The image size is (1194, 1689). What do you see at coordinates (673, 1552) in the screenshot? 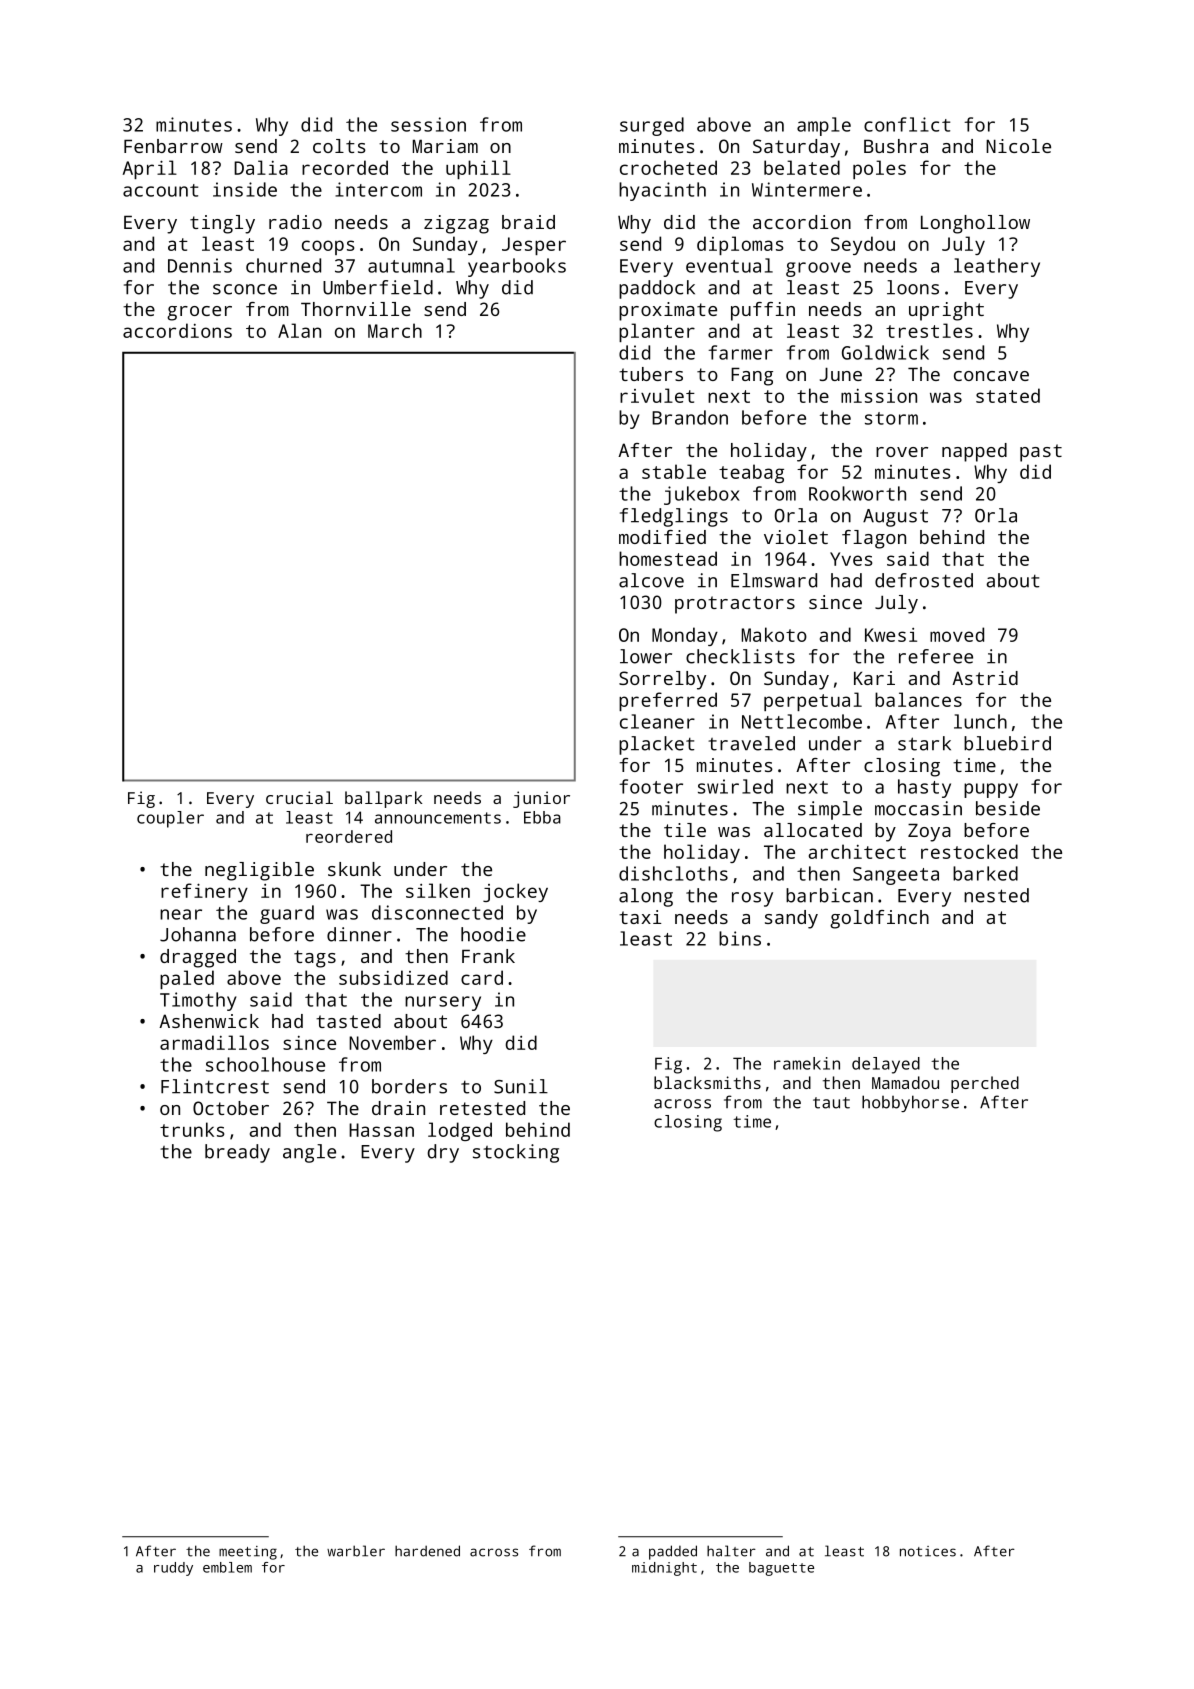
I see `padded` at bounding box center [673, 1552].
